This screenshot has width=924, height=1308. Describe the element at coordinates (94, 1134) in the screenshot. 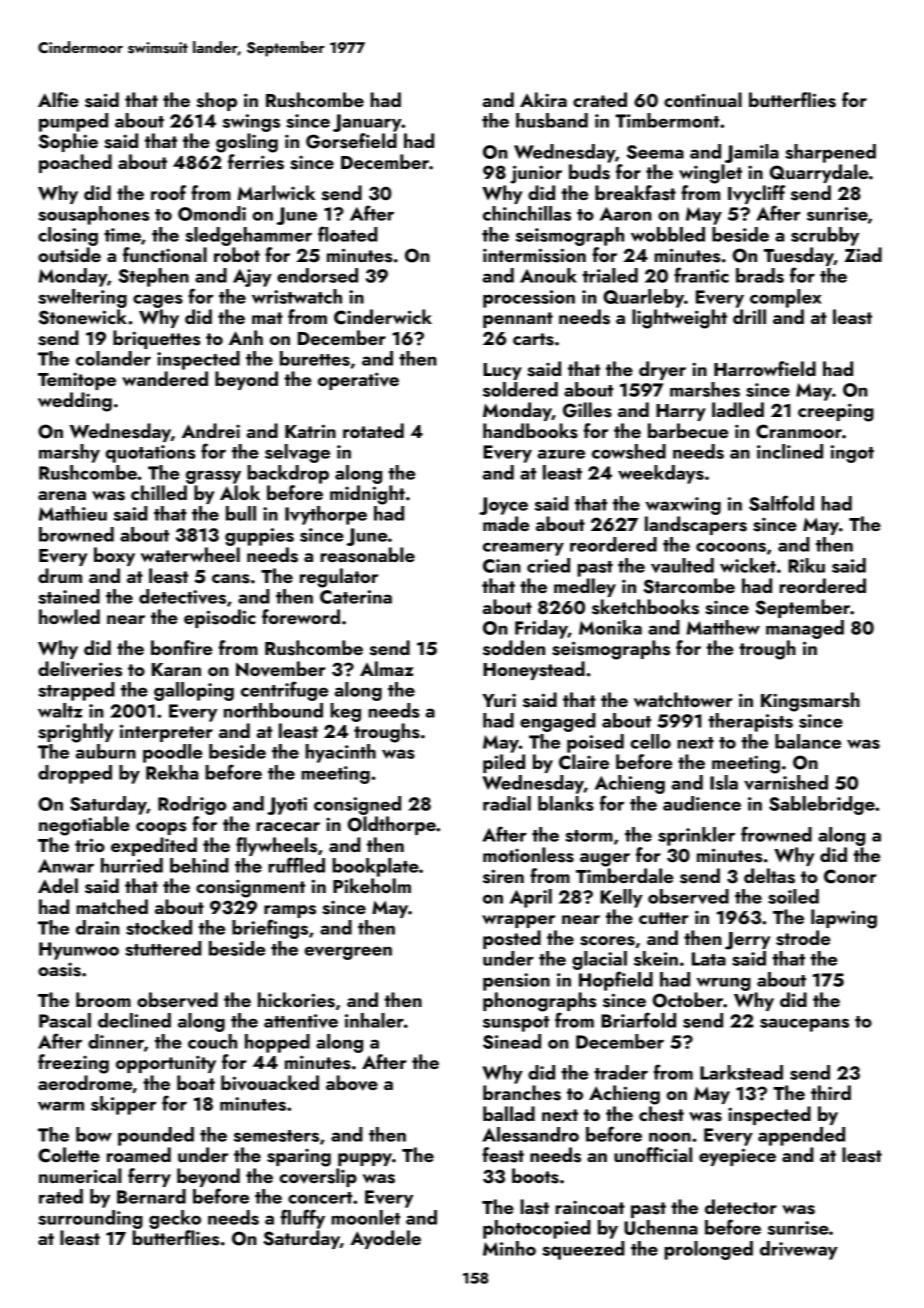

I see `bow` at that location.
